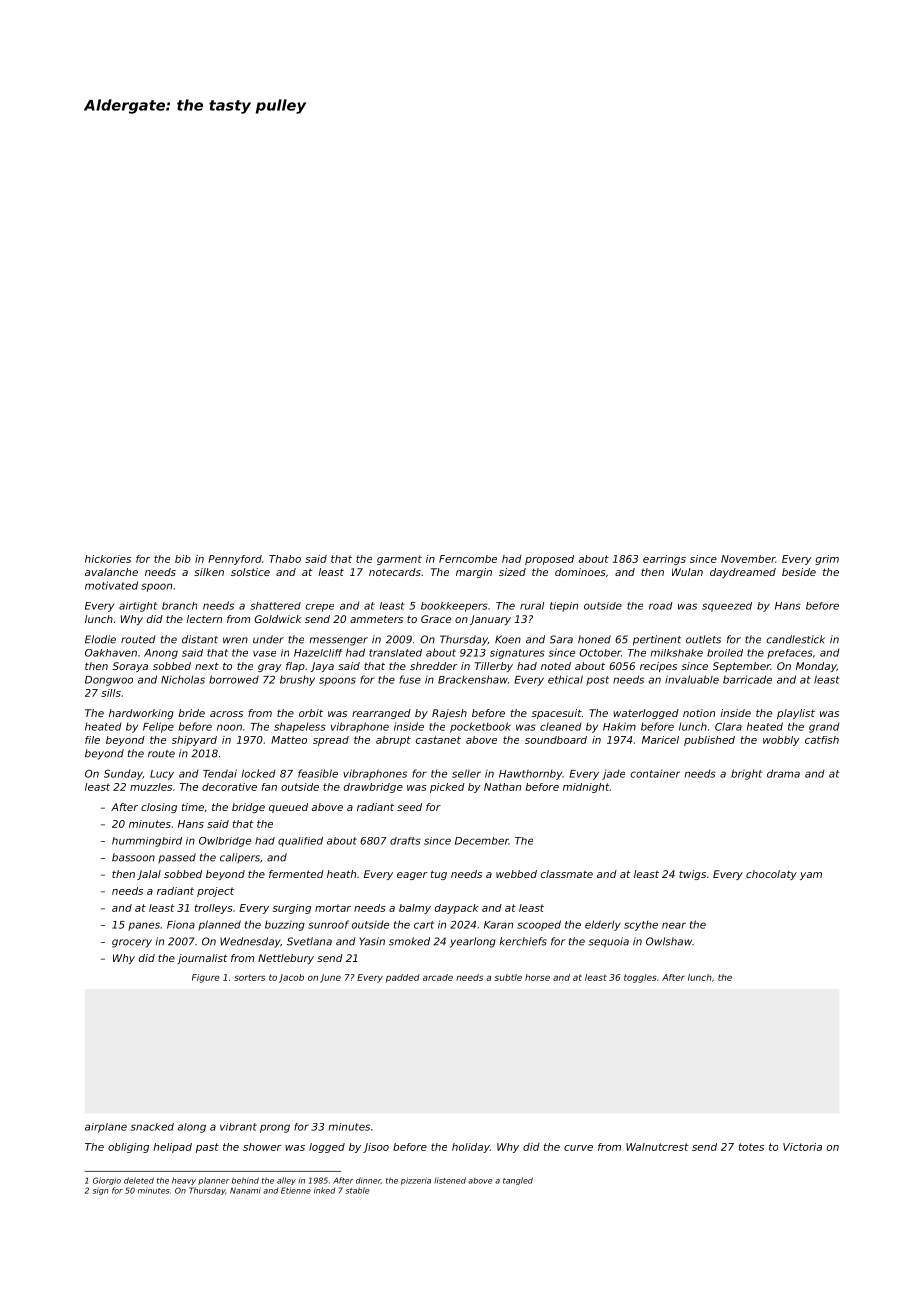  What do you see at coordinates (748, 559) in the screenshot?
I see `November` at bounding box center [748, 559].
